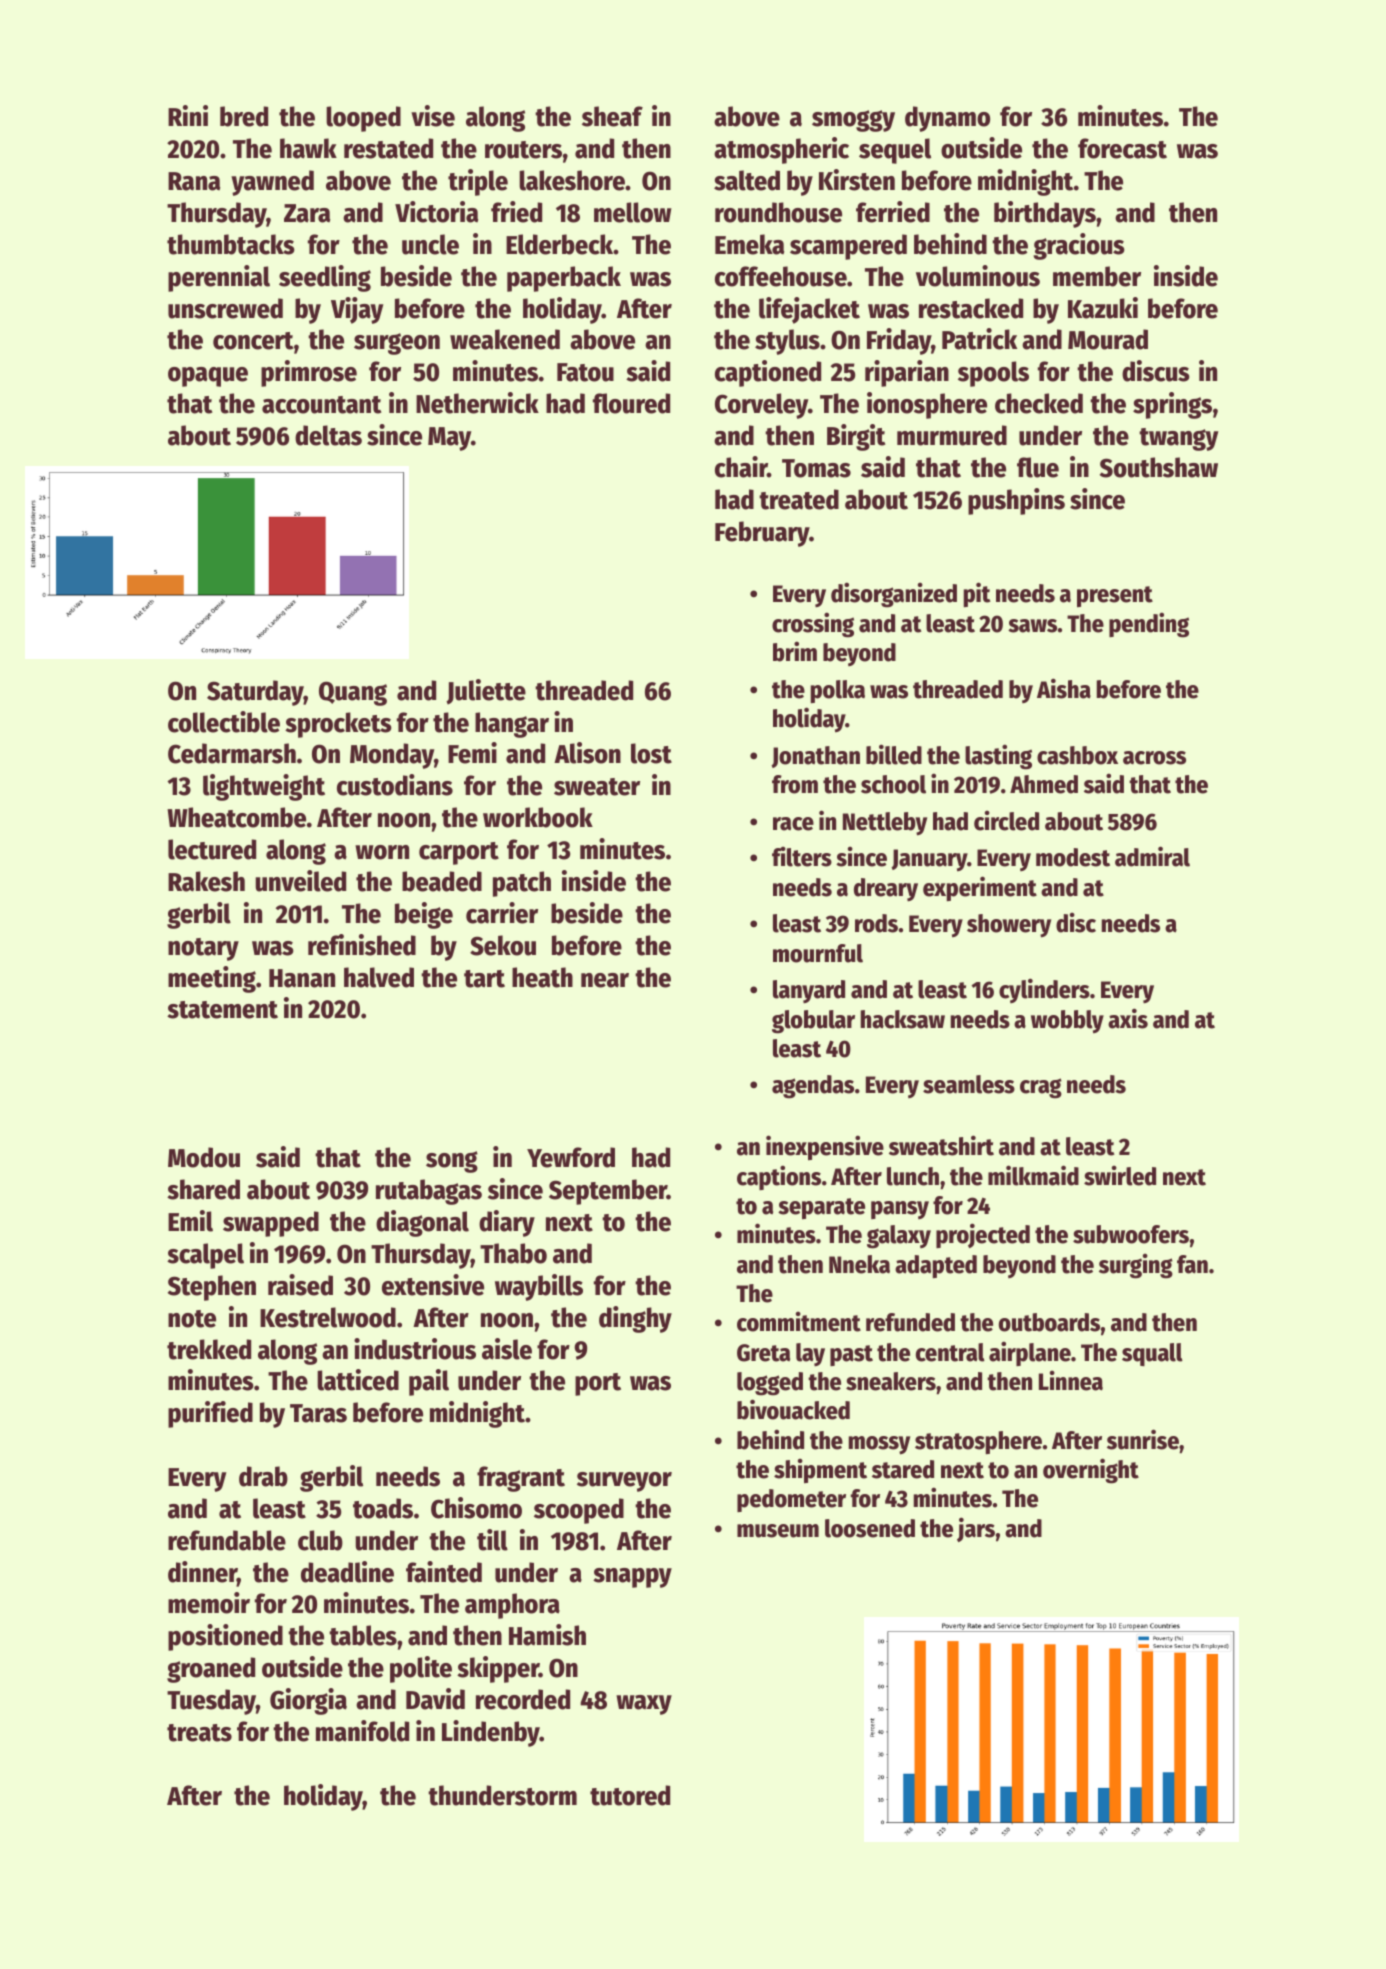 Image resolution: width=1386 pixels, height=1969 pixels. What do you see at coordinates (635, 1319) in the screenshot?
I see `dinghy` at bounding box center [635, 1319].
